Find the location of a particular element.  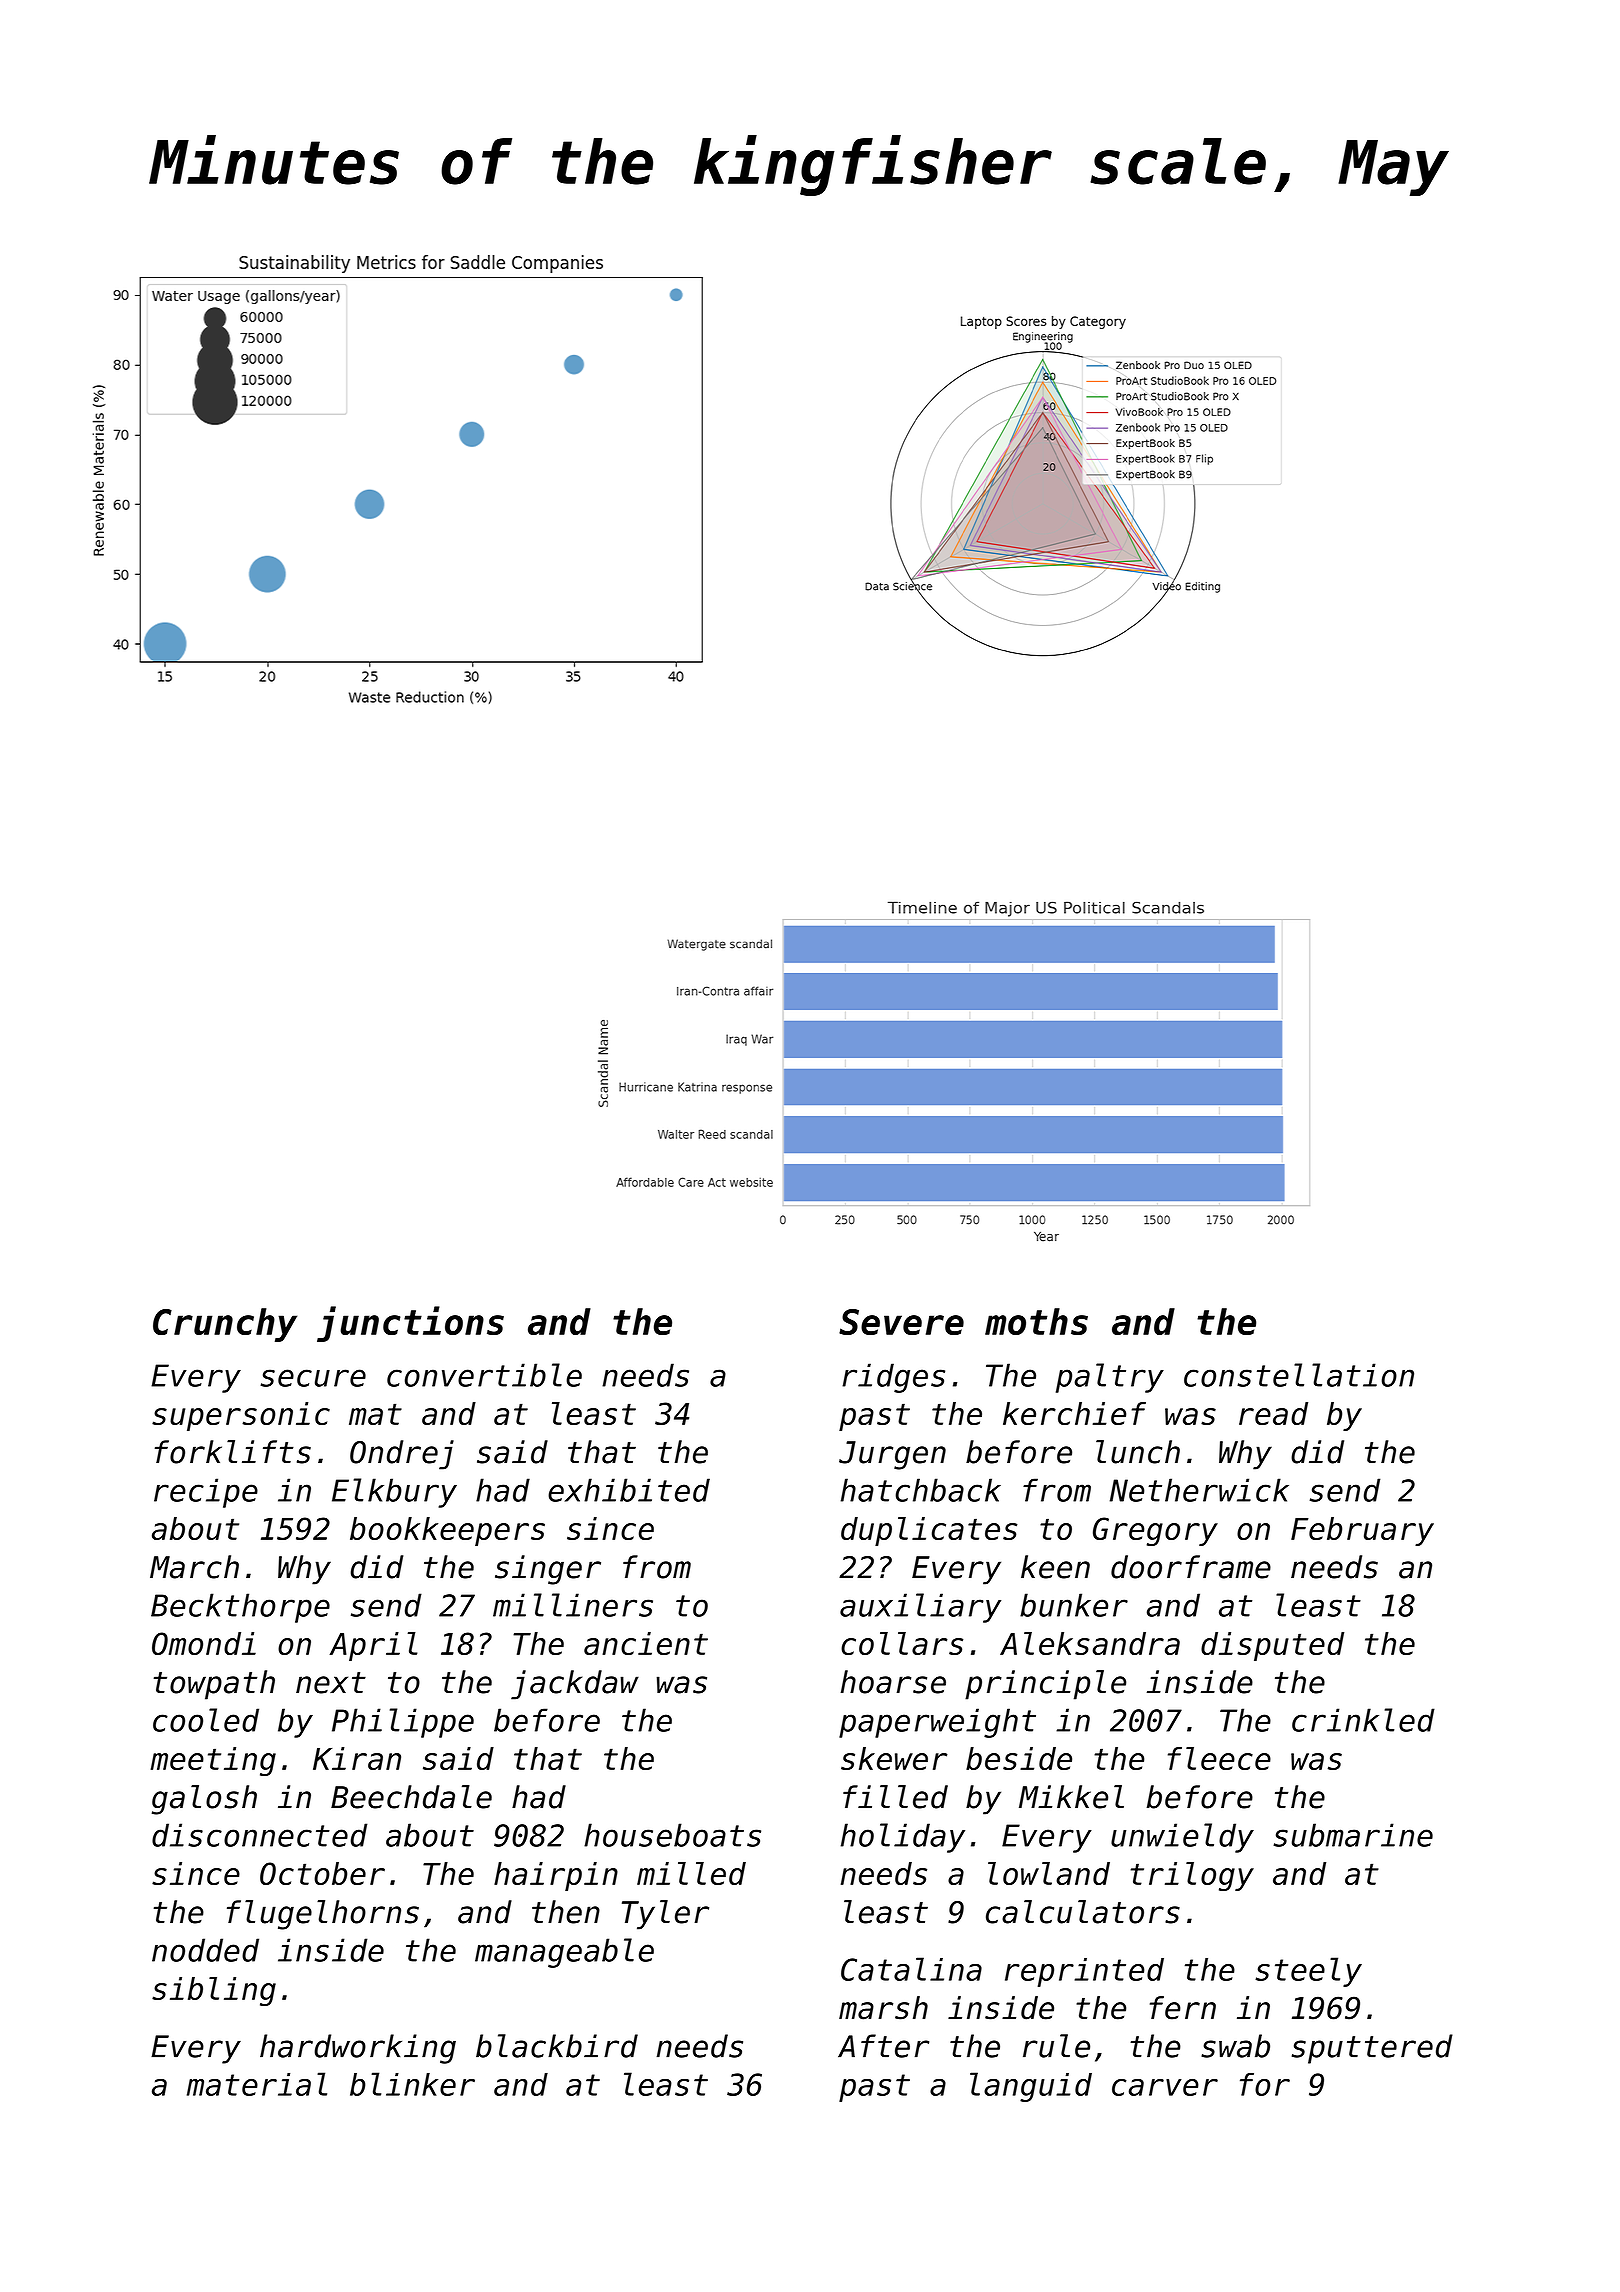

disputed is located at coordinates (1272, 1646).
